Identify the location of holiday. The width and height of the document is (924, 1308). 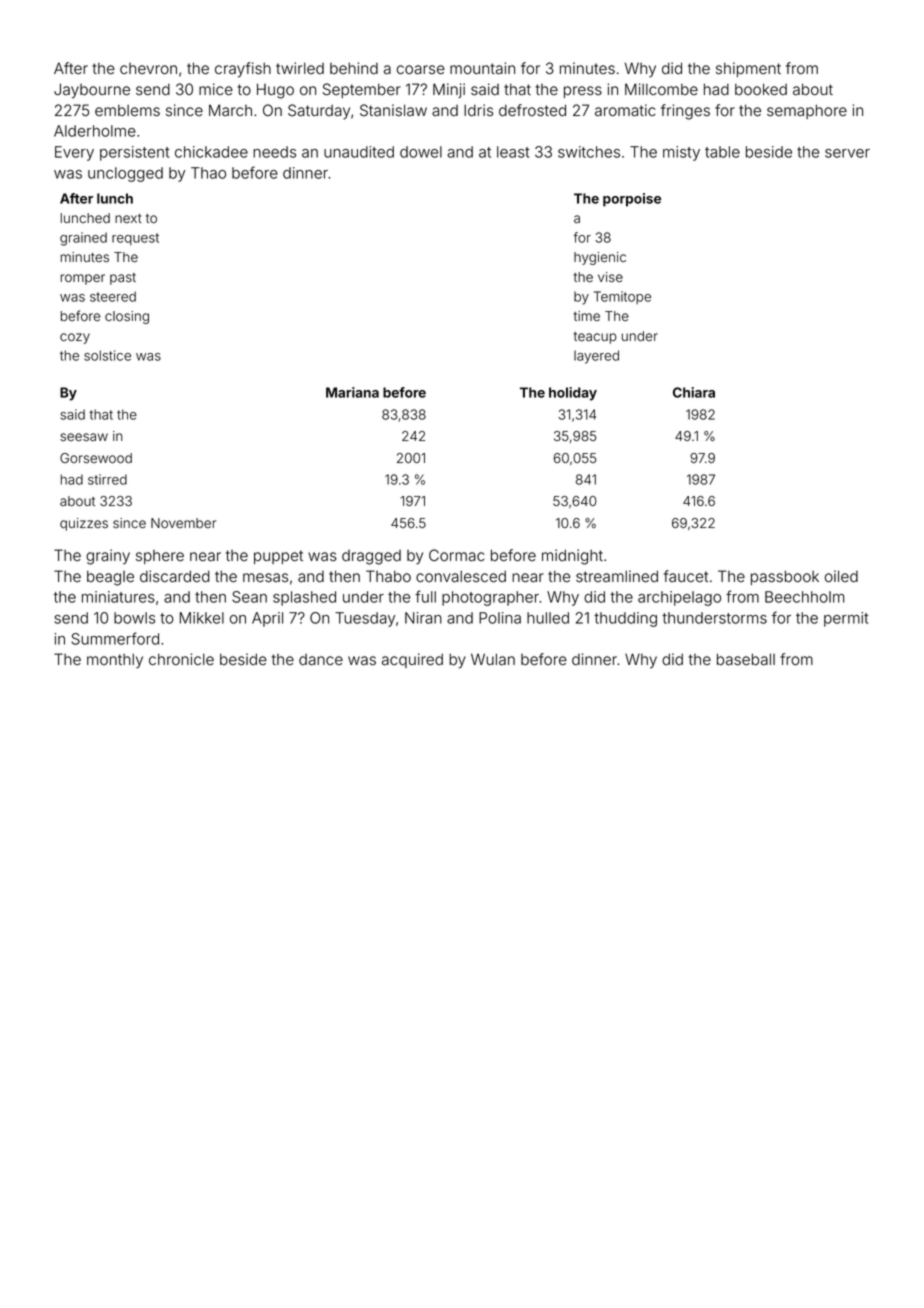
(573, 394).
